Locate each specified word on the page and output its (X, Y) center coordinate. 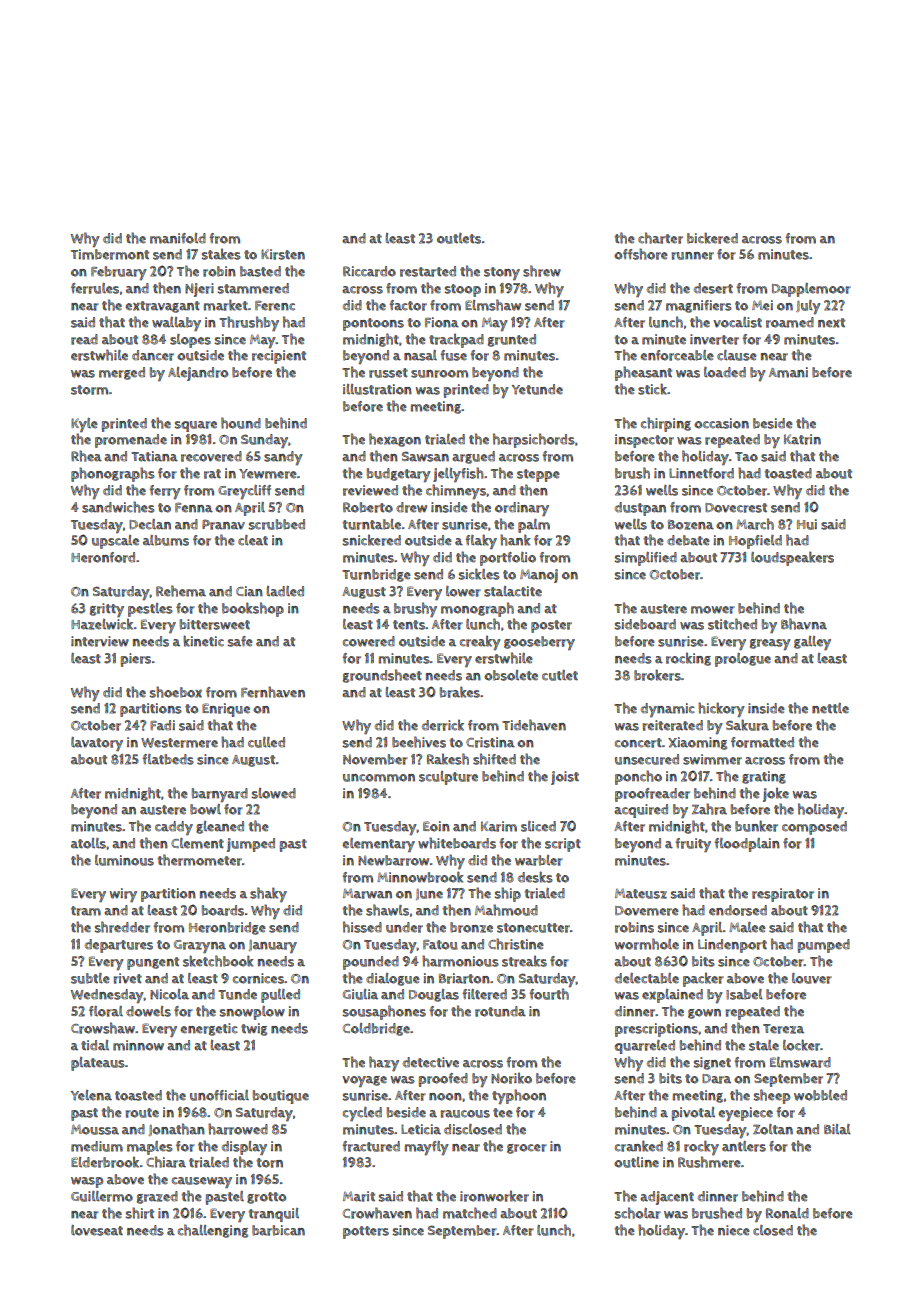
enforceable (677, 355)
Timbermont (110, 254)
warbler (539, 860)
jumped (251, 845)
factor (408, 305)
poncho (638, 777)
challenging (213, 1231)
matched (470, 1213)
